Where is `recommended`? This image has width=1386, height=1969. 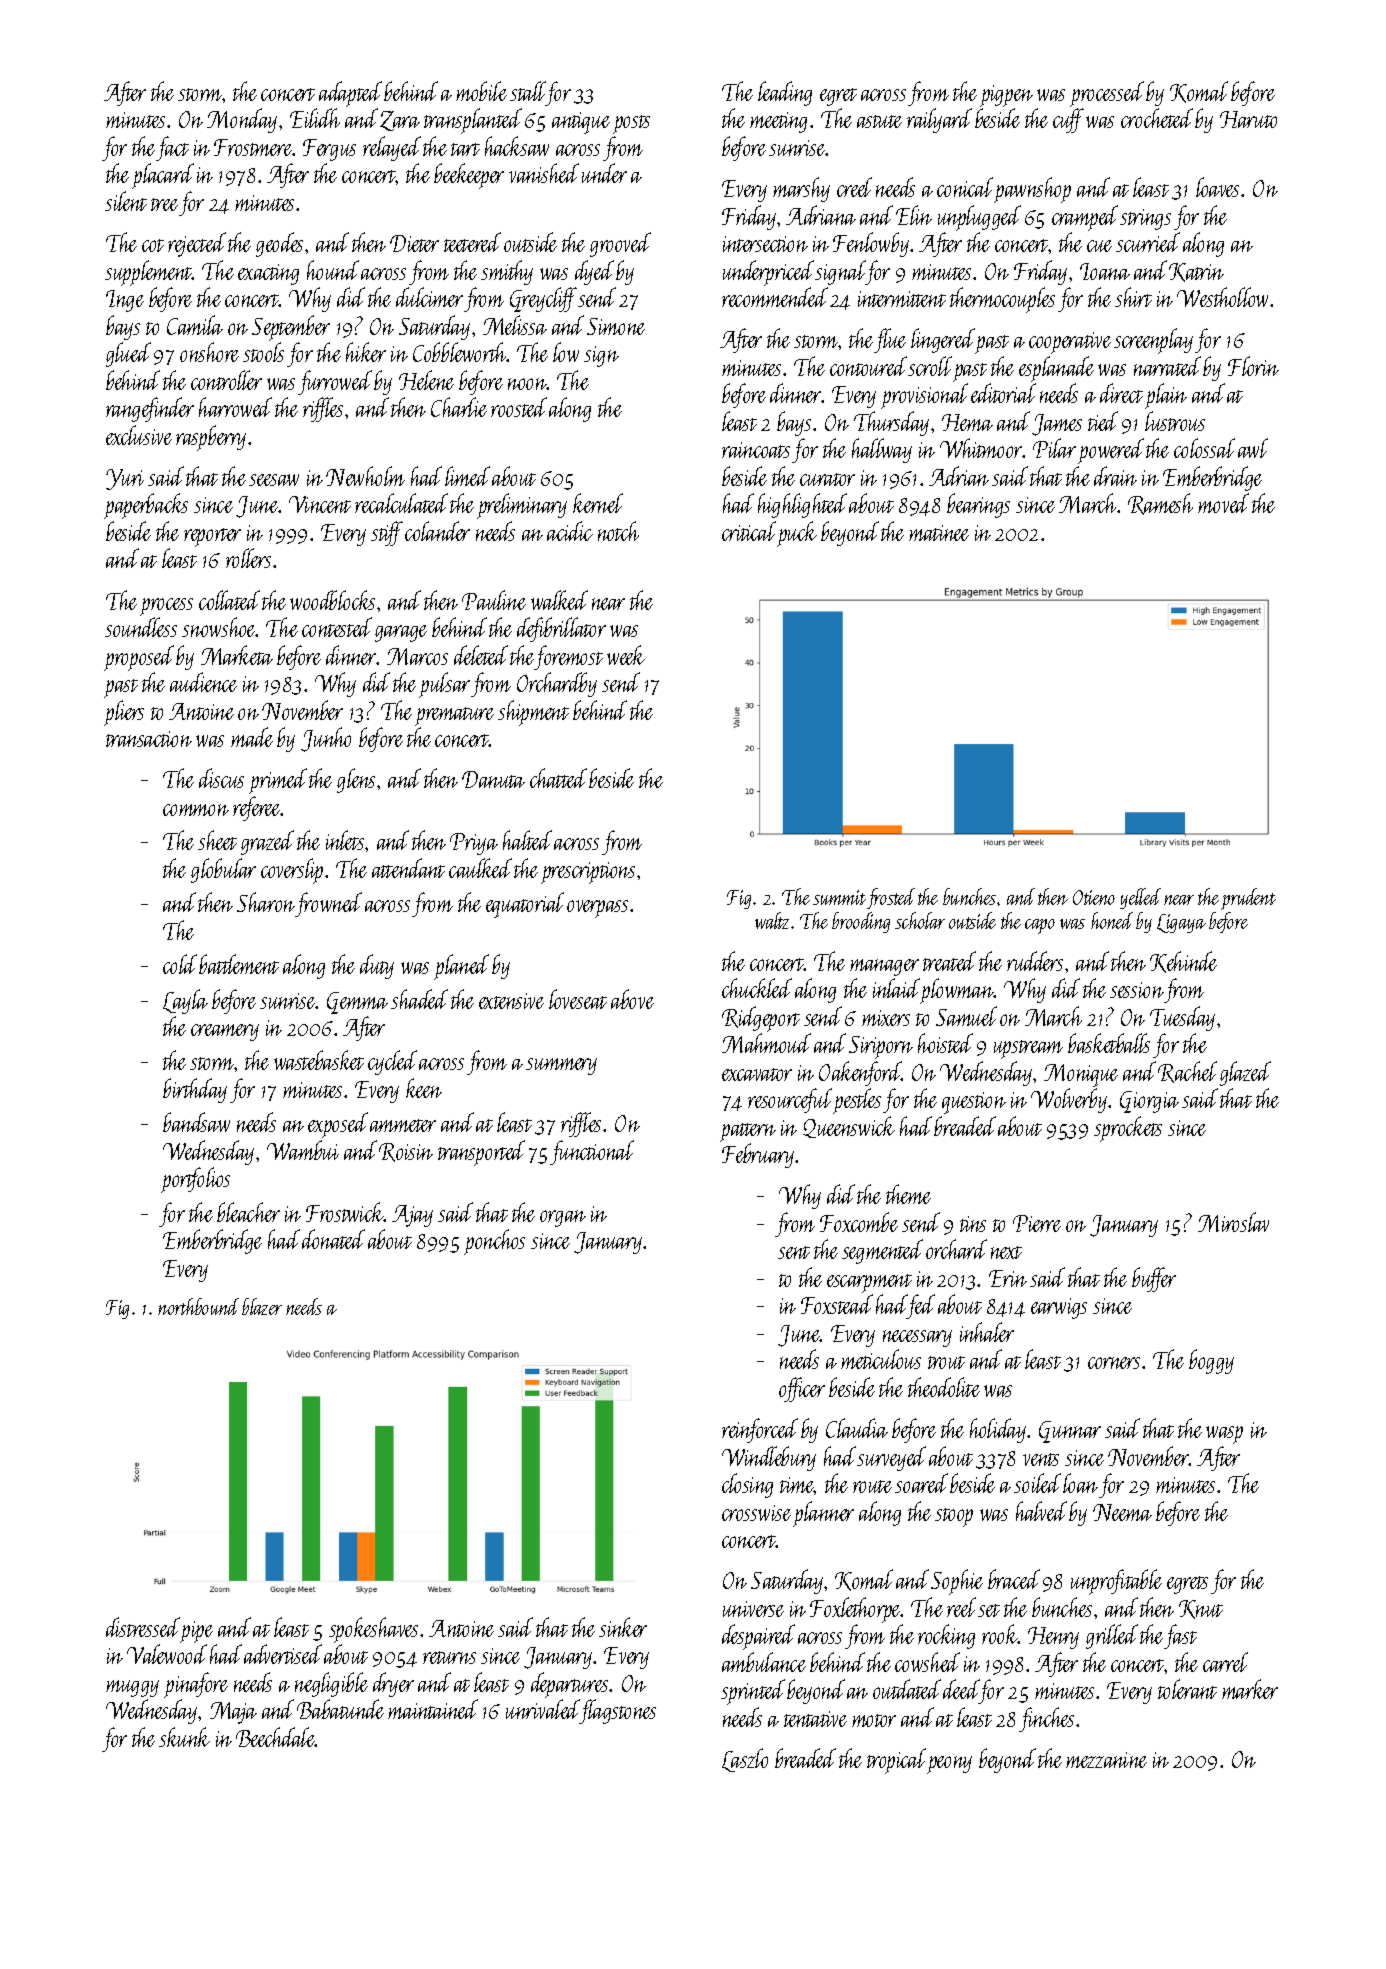
recommended is located at coordinates (775, 297).
